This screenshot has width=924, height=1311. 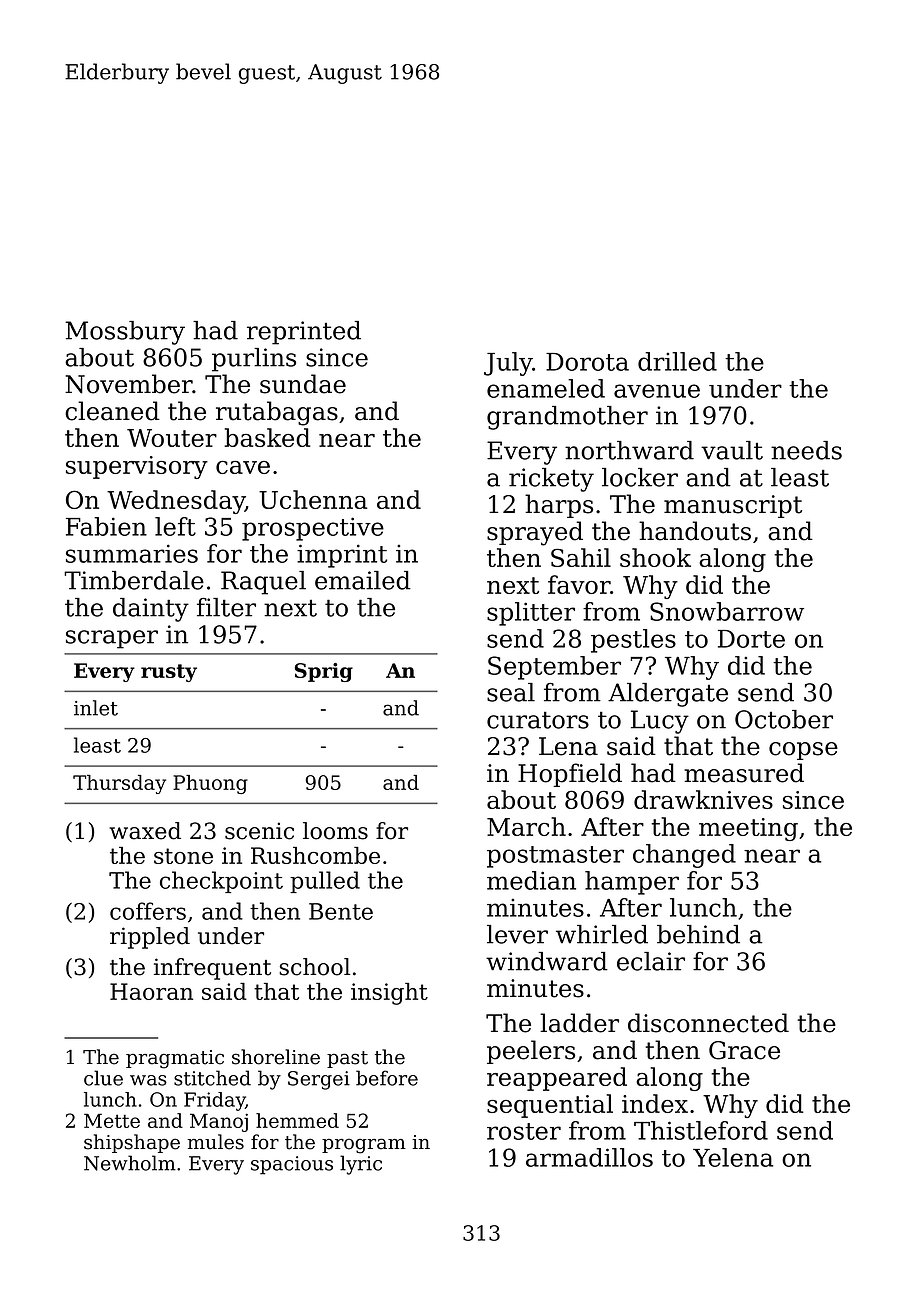 What do you see at coordinates (579, 1023) in the screenshot?
I see `ladder` at bounding box center [579, 1023].
